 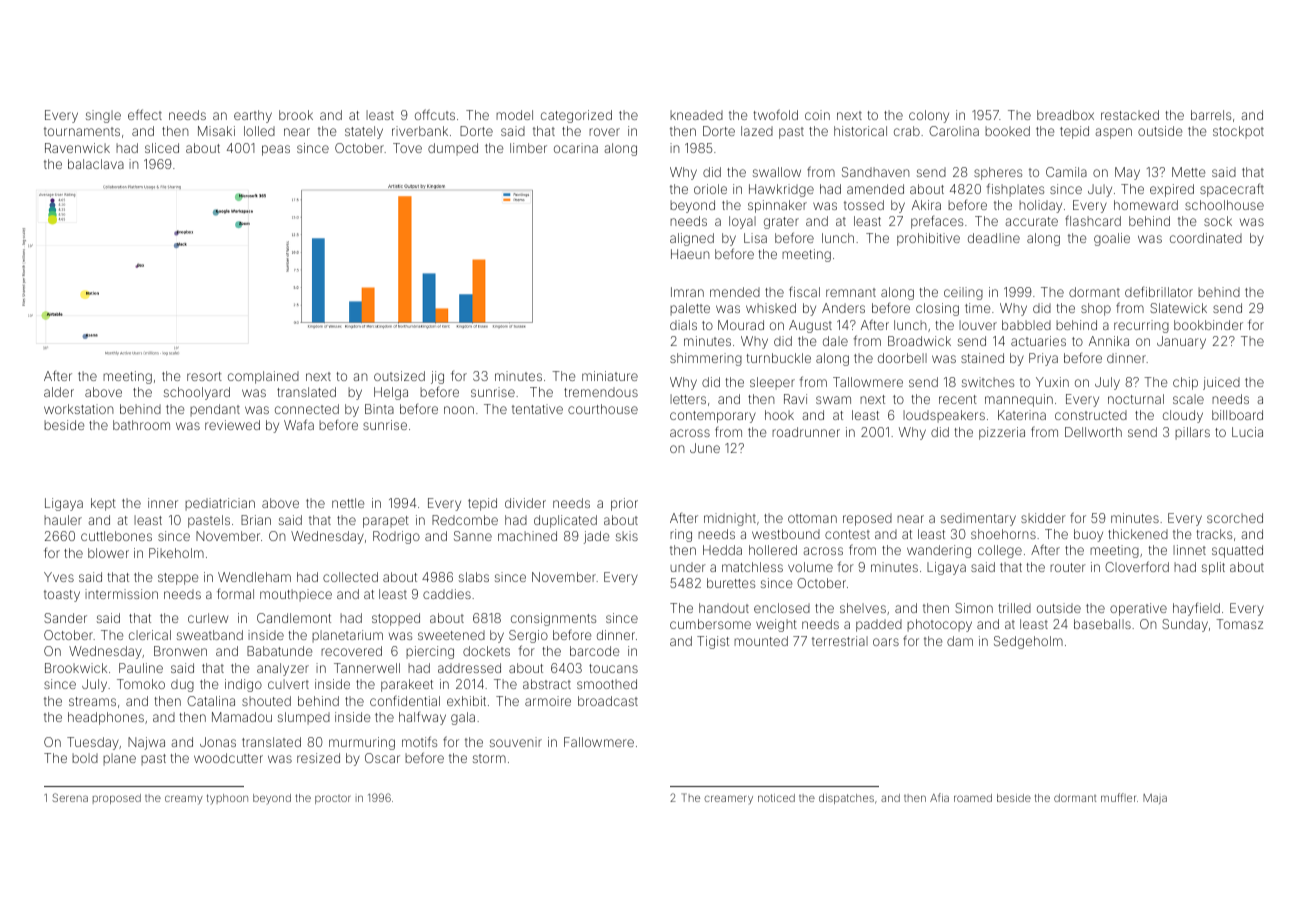 I want to click on oriole, so click(x=710, y=189).
